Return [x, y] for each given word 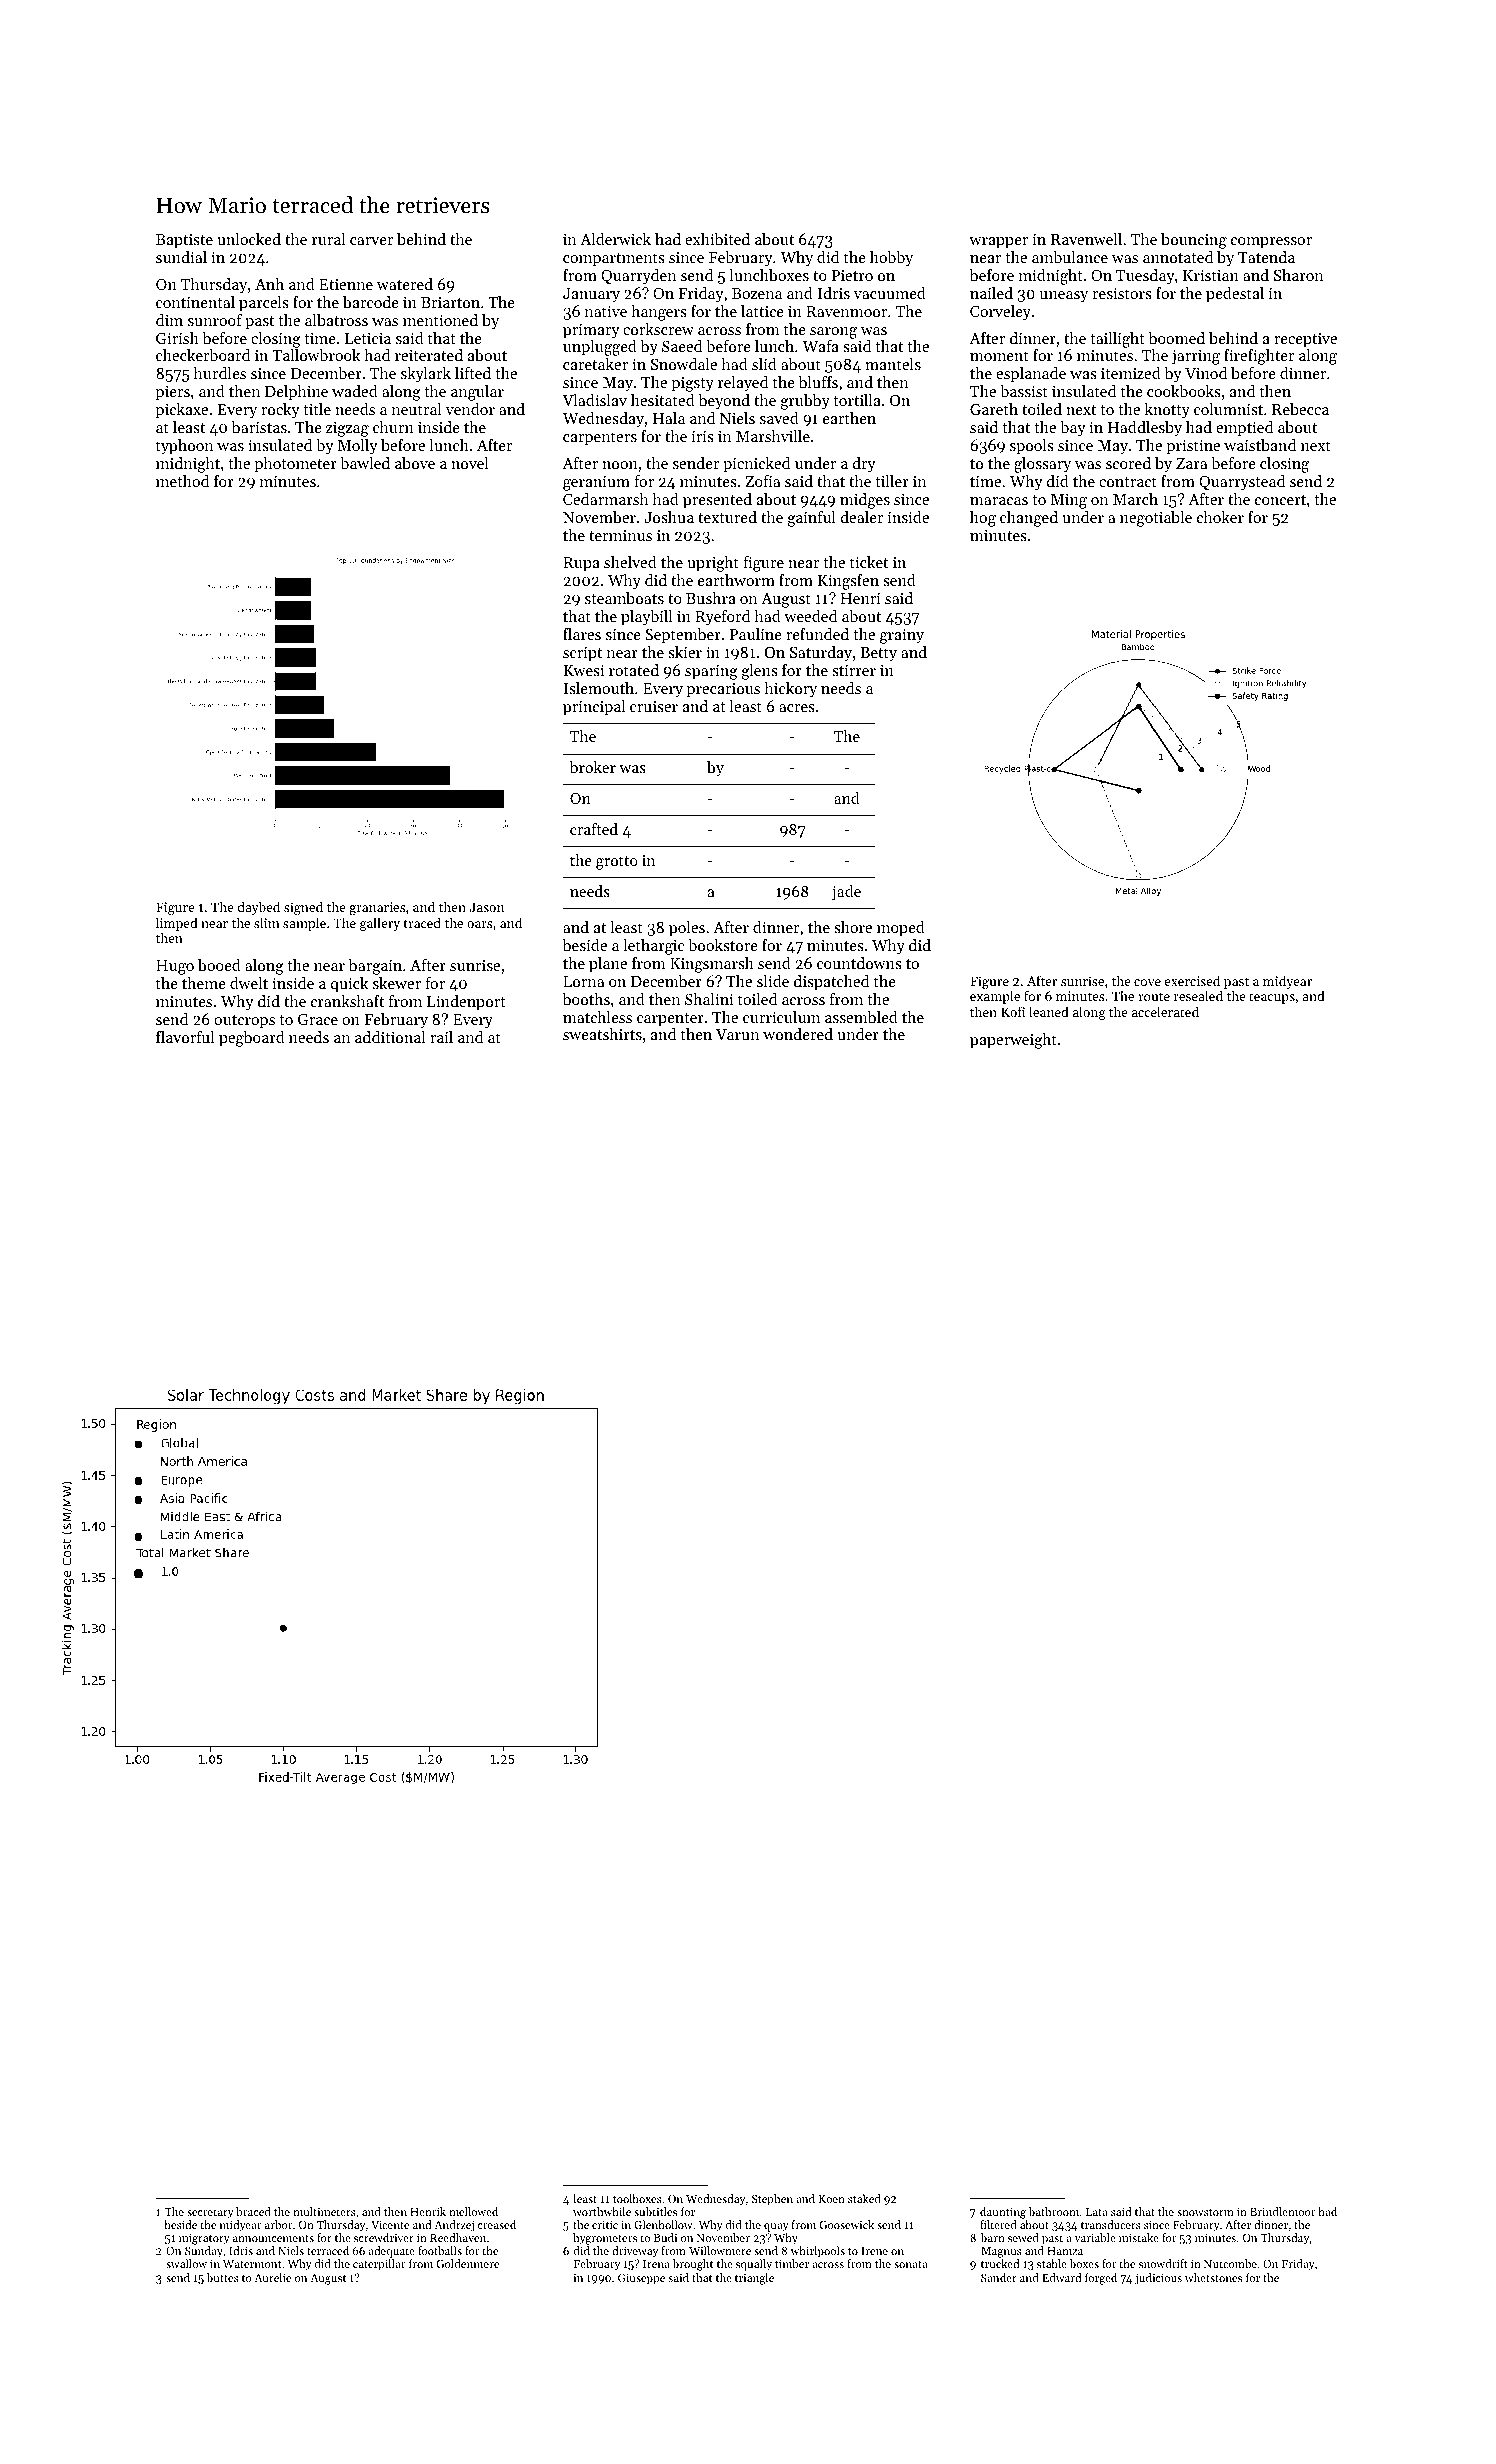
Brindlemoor [1282, 2211]
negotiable [1156, 519]
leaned [1049, 1011]
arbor [278, 2224]
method [182, 481]
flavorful [185, 1037]
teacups [1272, 998]
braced [253, 2211]
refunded [817, 634]
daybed [259, 908]
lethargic [653, 947]
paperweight [1013, 1041]
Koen [832, 2199]
